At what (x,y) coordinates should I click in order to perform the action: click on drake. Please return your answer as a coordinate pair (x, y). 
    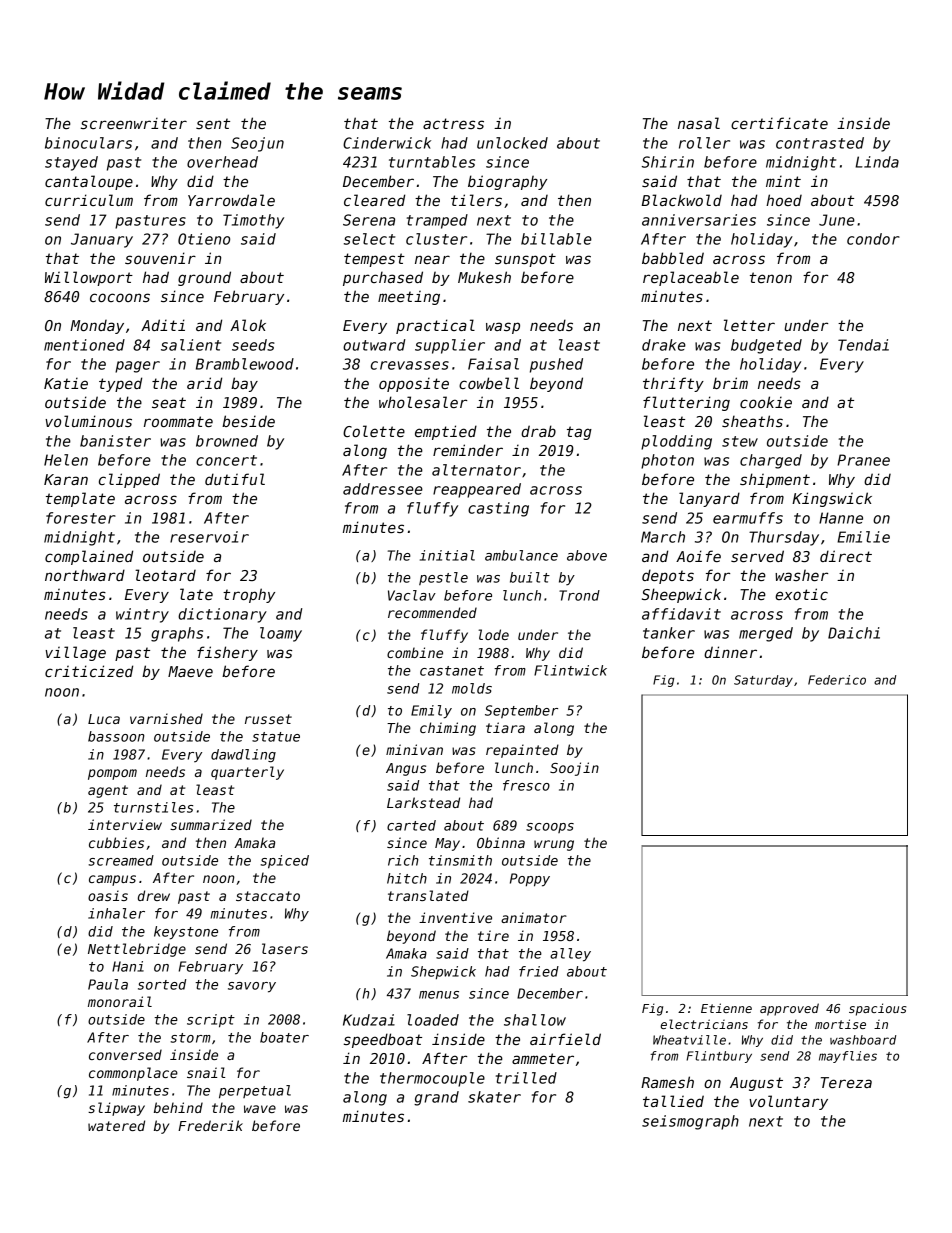
    Looking at the image, I should click on (664, 345).
